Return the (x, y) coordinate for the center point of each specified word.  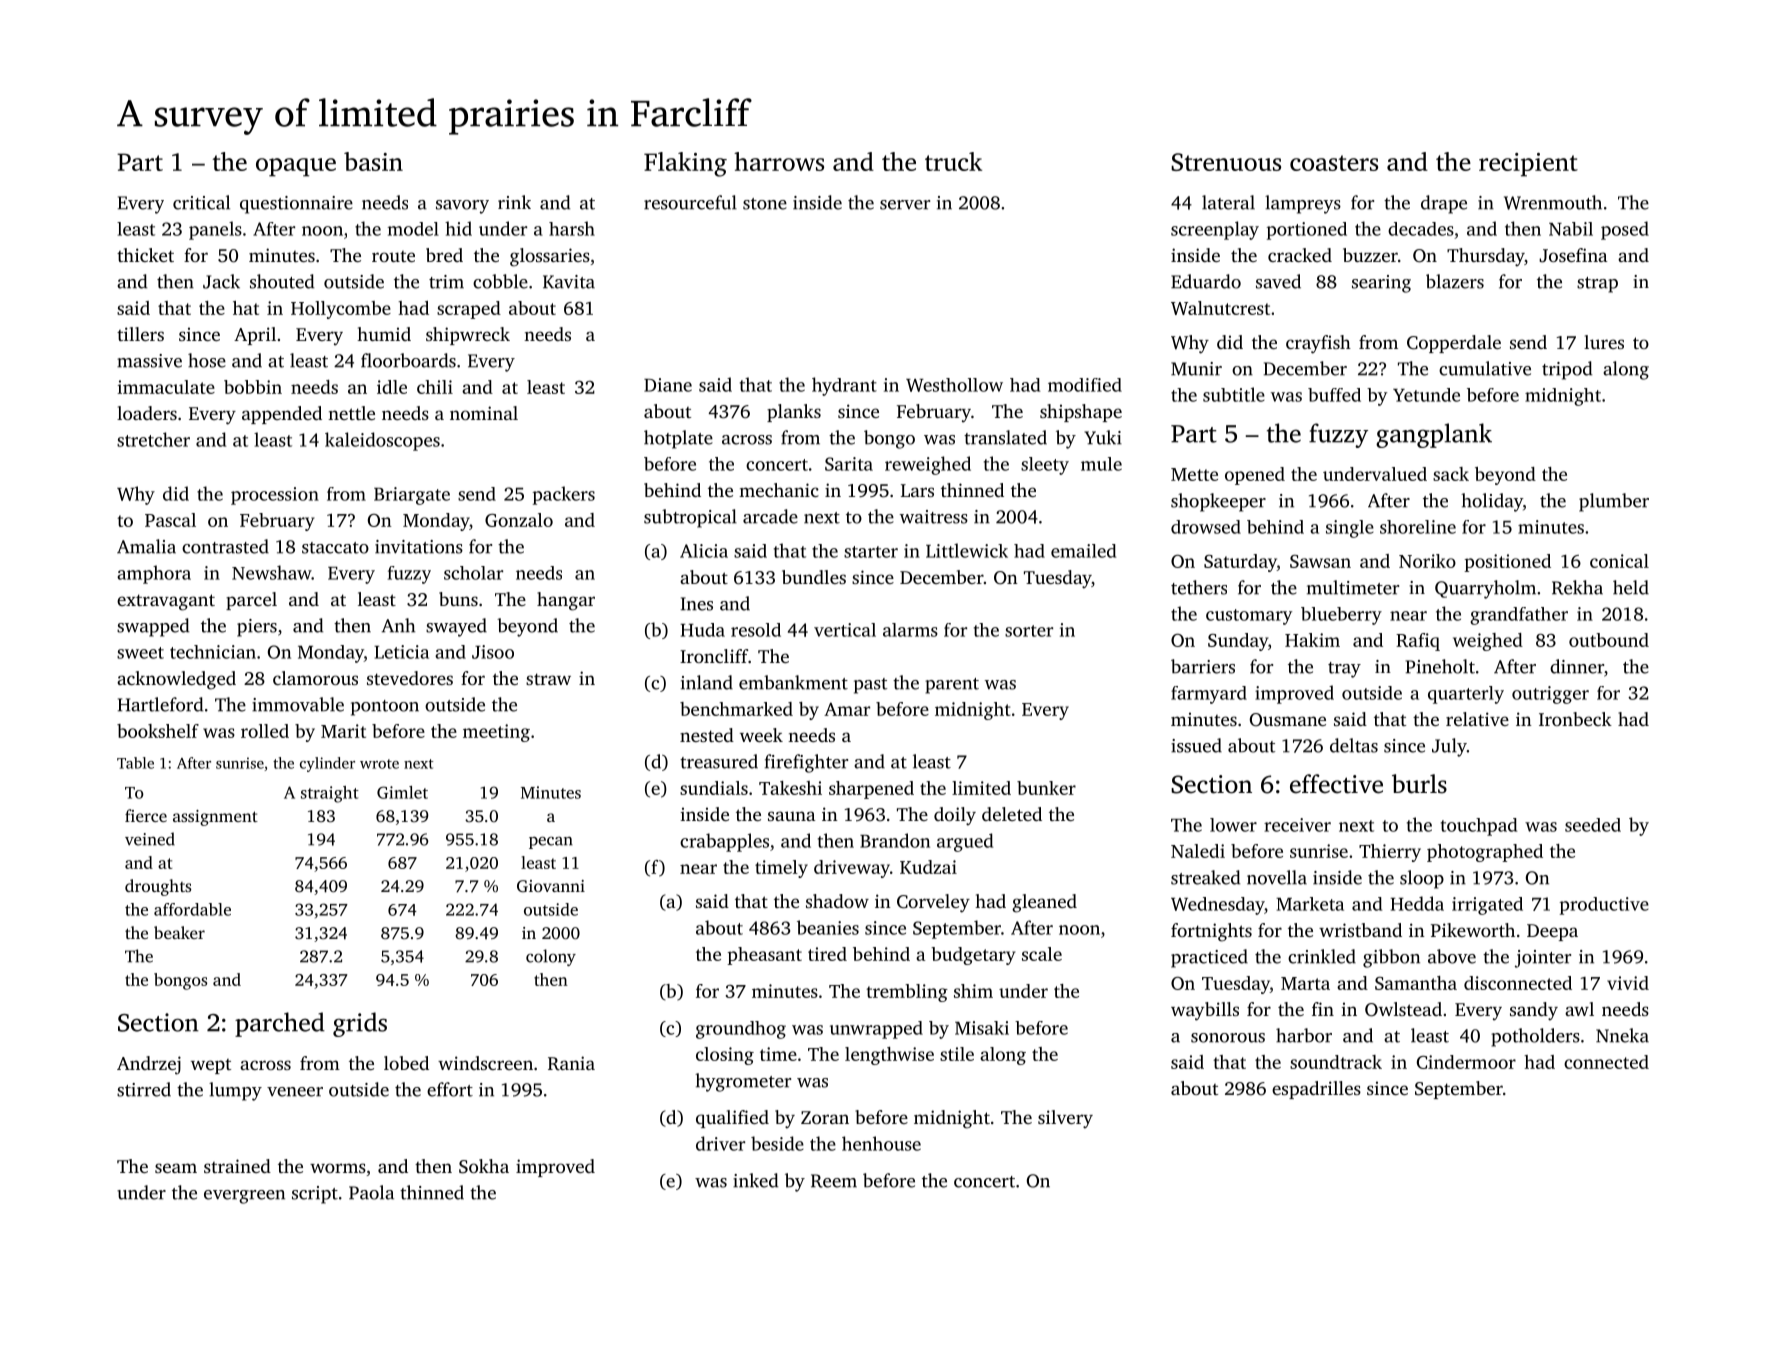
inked (755, 1180)
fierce (146, 815)
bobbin (253, 387)
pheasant (764, 956)
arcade (770, 516)
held (1631, 587)
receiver (1297, 825)
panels (215, 230)
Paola (371, 1192)
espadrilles (1316, 1090)
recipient (1528, 165)
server (905, 205)
